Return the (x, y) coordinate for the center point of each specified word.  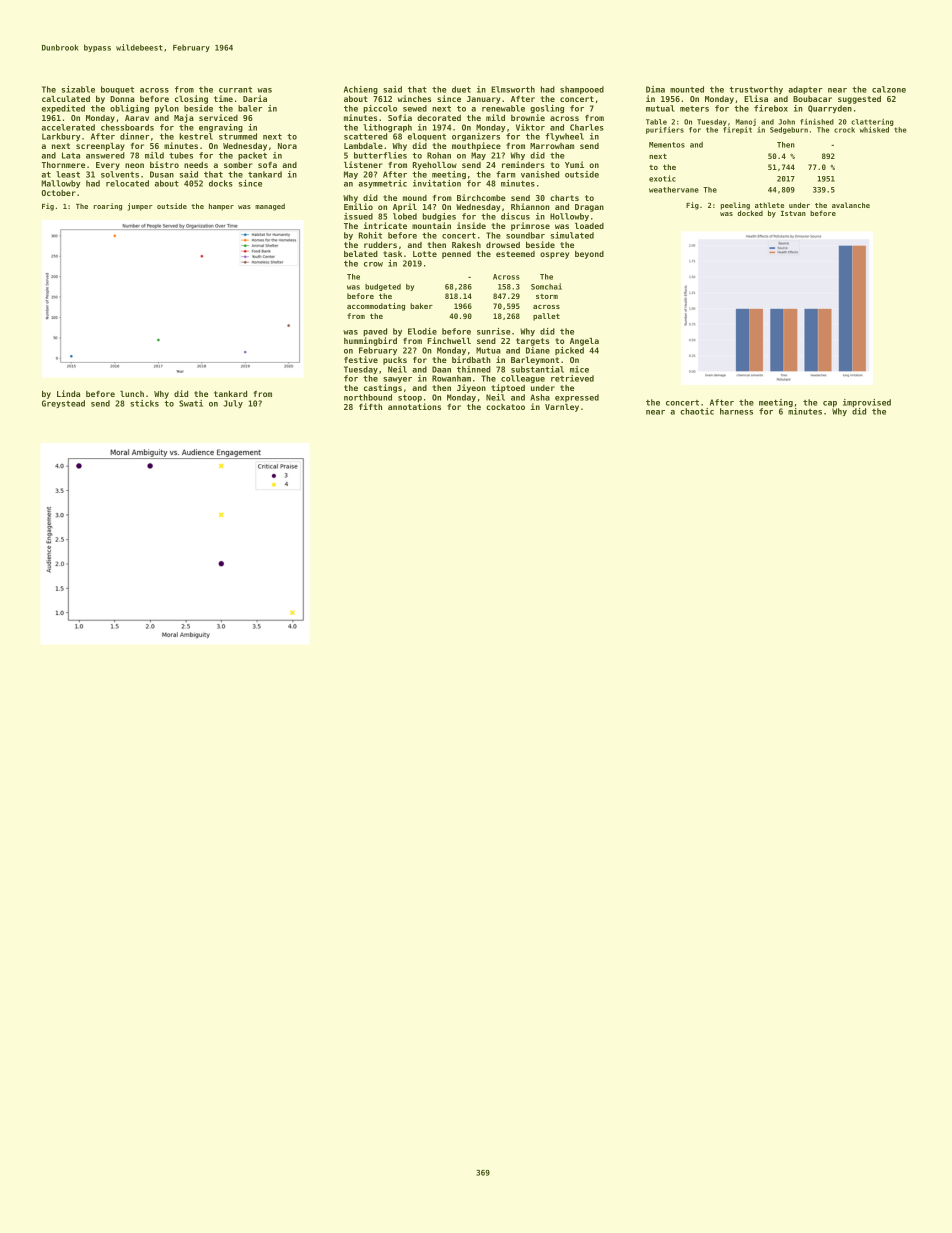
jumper (140, 207)
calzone (889, 89)
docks (221, 183)
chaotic (697, 411)
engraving (221, 128)
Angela (584, 342)
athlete (769, 205)
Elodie (422, 331)
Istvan (793, 213)
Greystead (63, 404)
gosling (547, 109)
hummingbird (370, 341)
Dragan (589, 208)
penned (456, 255)
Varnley (562, 408)
